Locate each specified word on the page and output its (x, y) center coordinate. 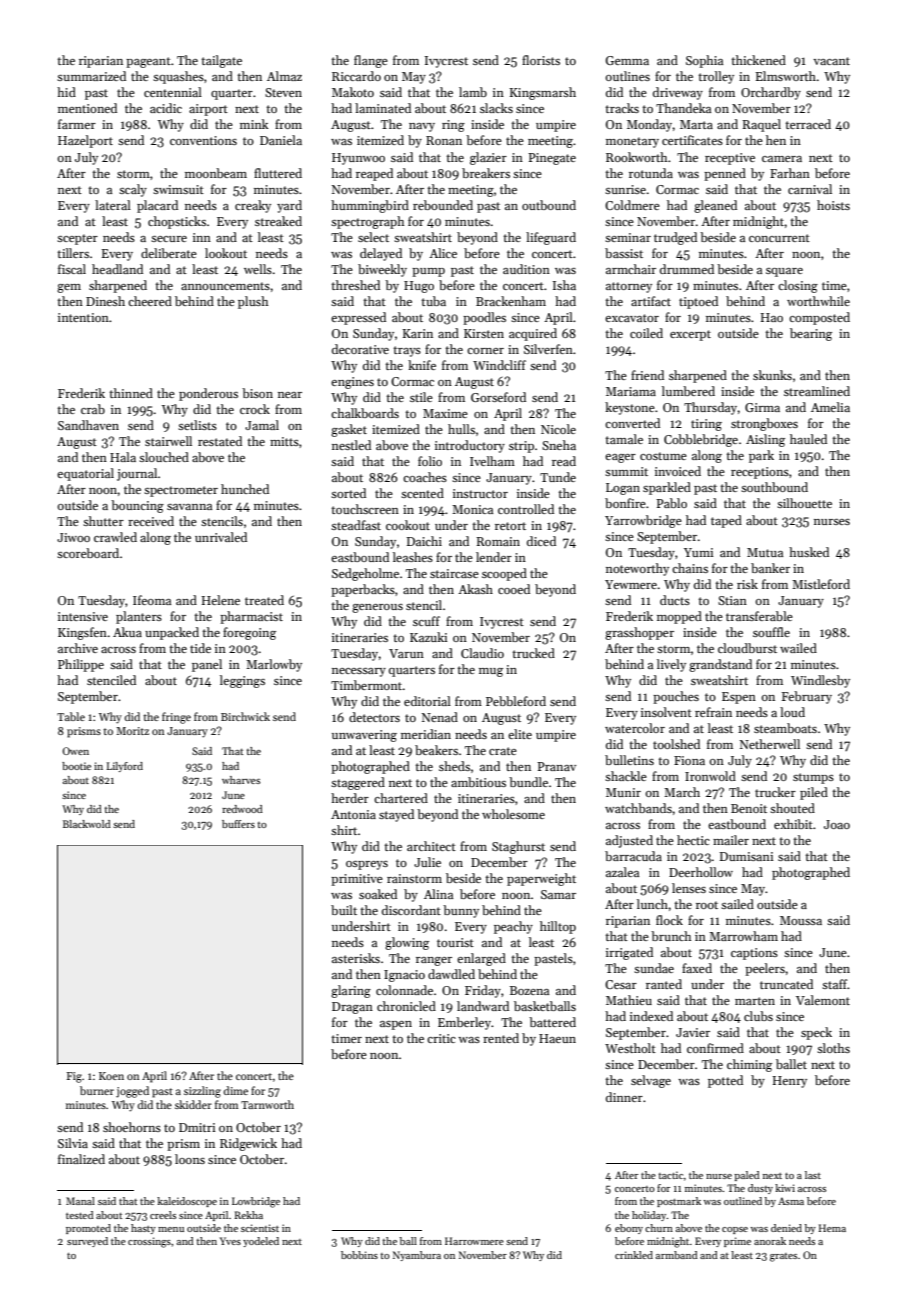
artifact (651, 301)
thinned (131, 393)
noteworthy (637, 569)
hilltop (558, 927)
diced (541, 541)
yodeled (261, 1242)
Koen (111, 1076)
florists (541, 60)
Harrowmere (474, 1241)
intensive (83, 616)
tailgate (222, 61)
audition (526, 269)
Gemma (627, 60)
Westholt (630, 1048)
